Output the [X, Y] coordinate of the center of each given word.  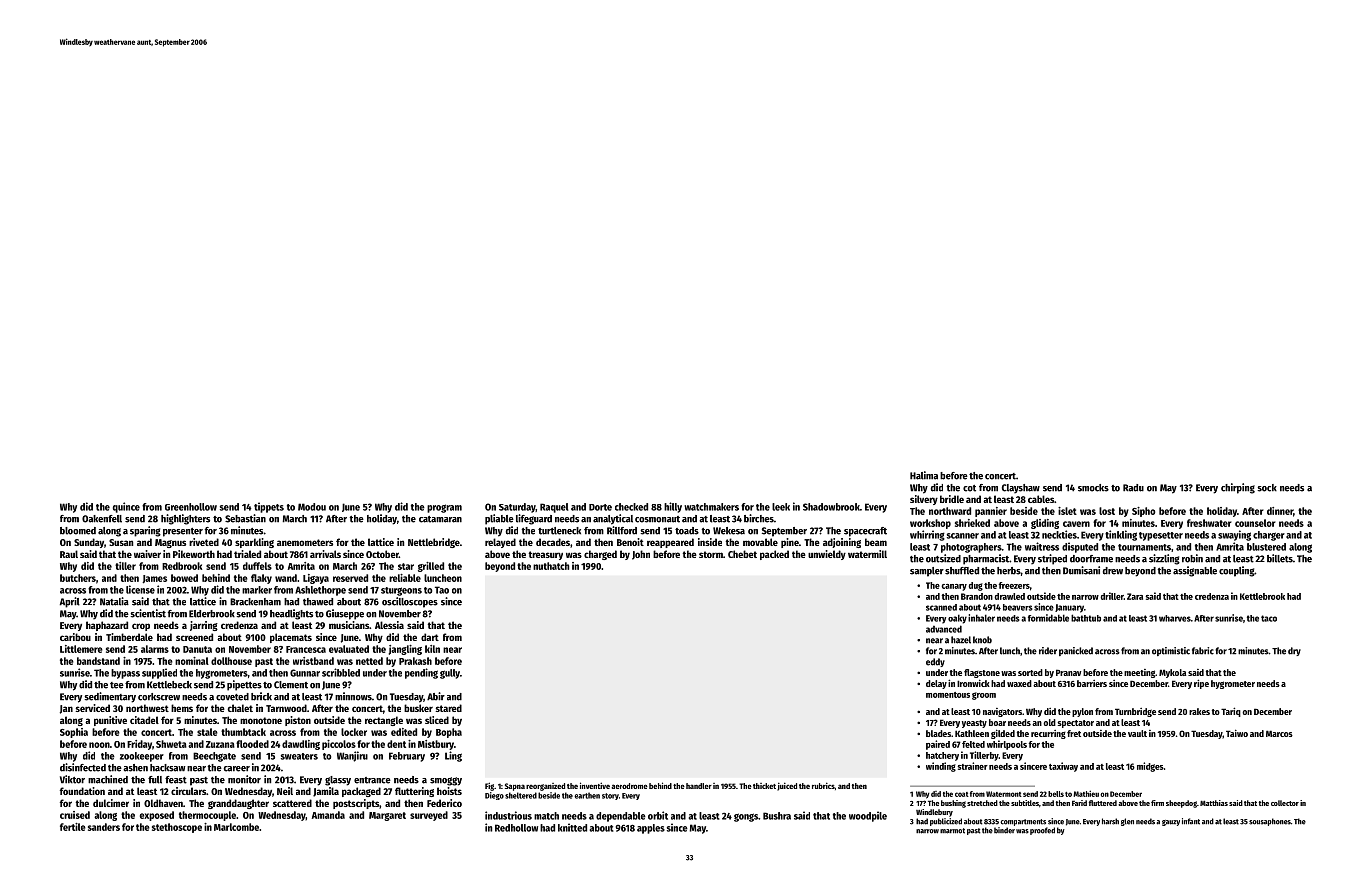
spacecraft [865, 532]
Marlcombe [236, 827]
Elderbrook [212, 614]
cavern [1076, 524]
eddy [935, 662]
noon [99, 745]
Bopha [449, 733]
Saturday [517, 508]
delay [936, 684]
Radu [1133, 488]
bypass [125, 674]
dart [430, 637]
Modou [312, 507]
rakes [1199, 711]
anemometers [305, 542]
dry [1294, 651]
